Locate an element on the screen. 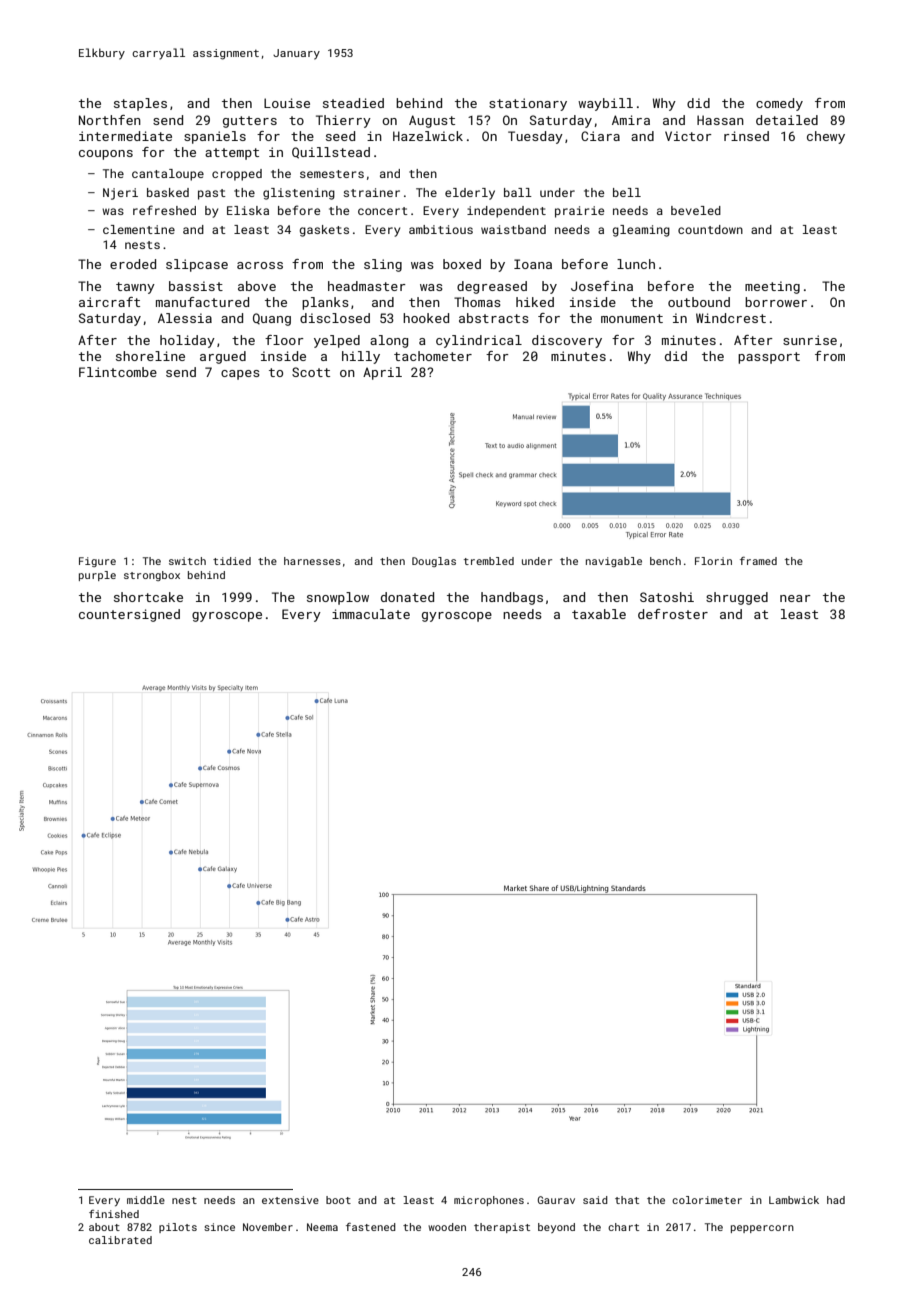 This screenshot has width=924, height=1308. handbags is located at coordinates (512, 598).
